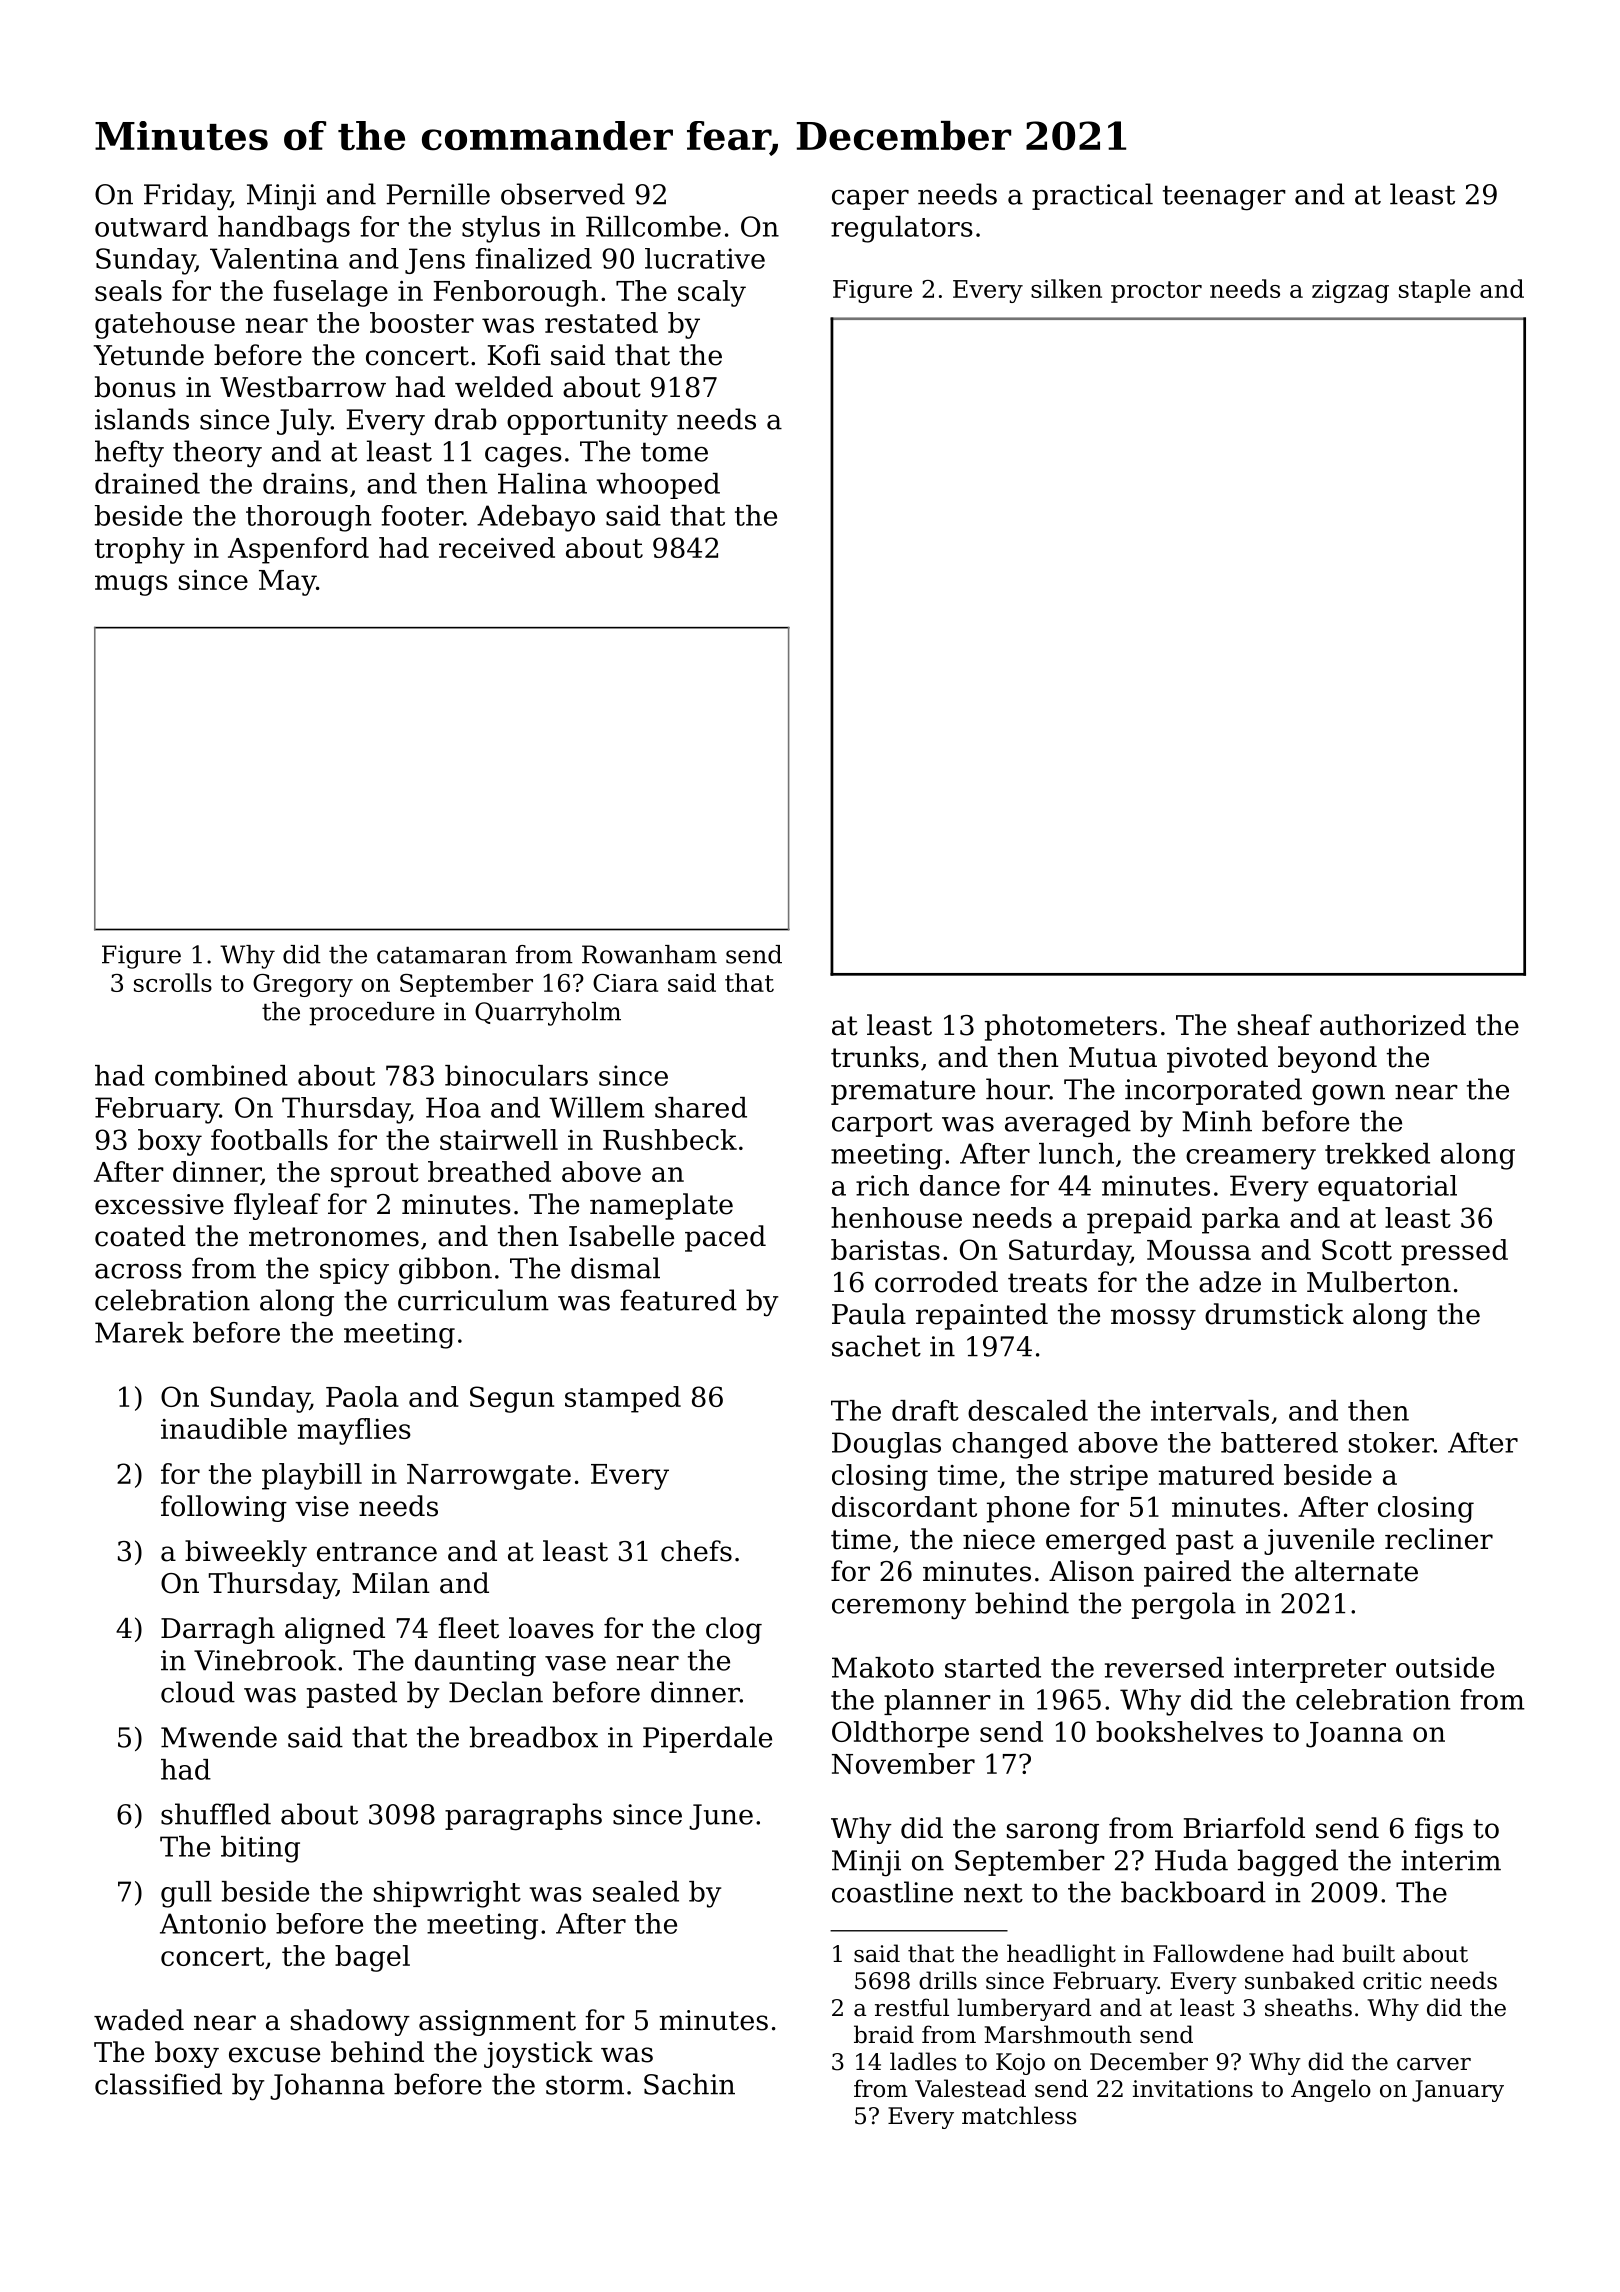 The height and width of the screenshot is (2292, 1620). What do you see at coordinates (870, 200) in the screenshot?
I see `caper` at bounding box center [870, 200].
